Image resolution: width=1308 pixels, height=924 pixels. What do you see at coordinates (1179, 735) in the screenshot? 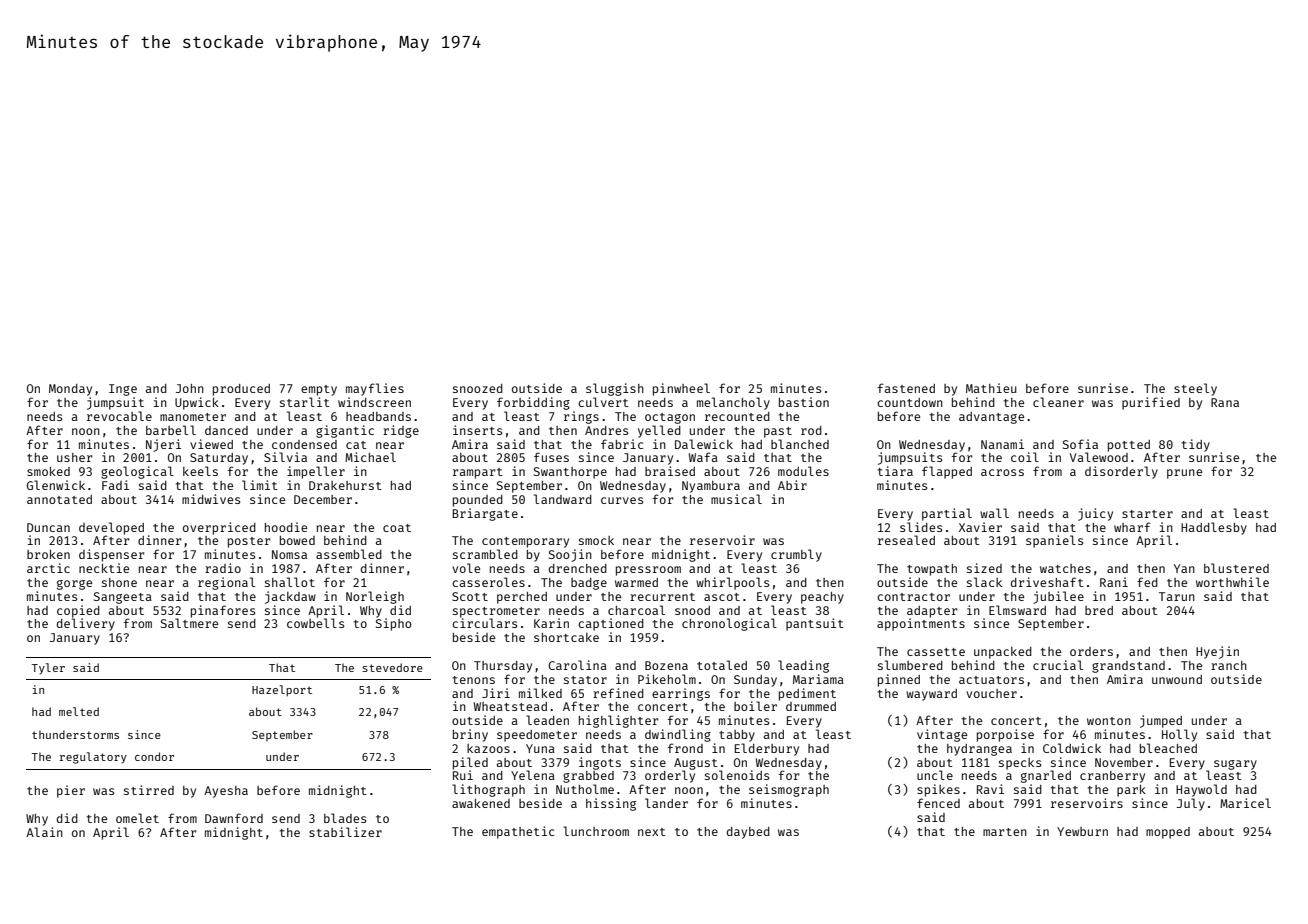
I see `Holly` at bounding box center [1179, 735].
